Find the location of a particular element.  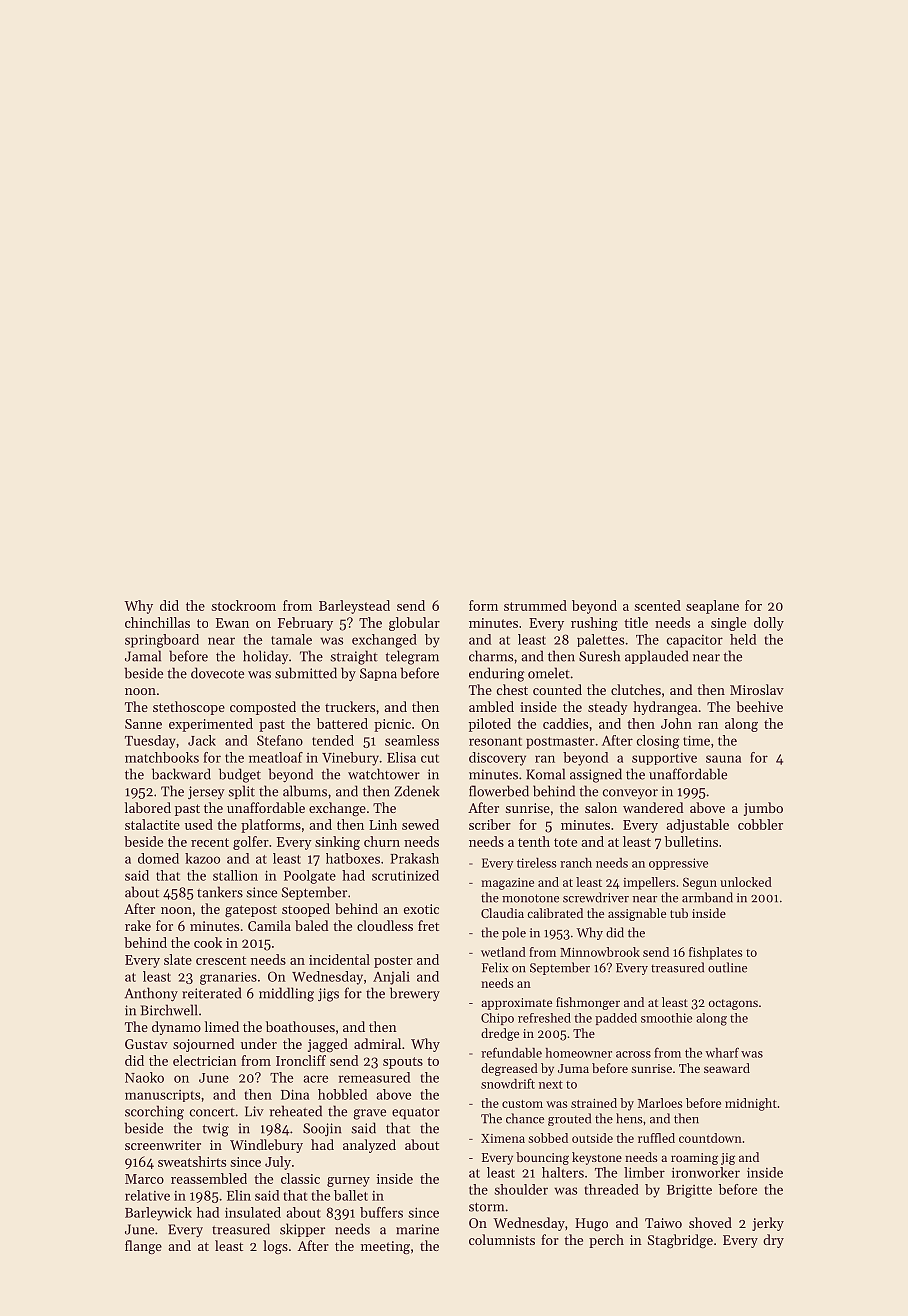

incidental is located at coordinates (339, 959).
